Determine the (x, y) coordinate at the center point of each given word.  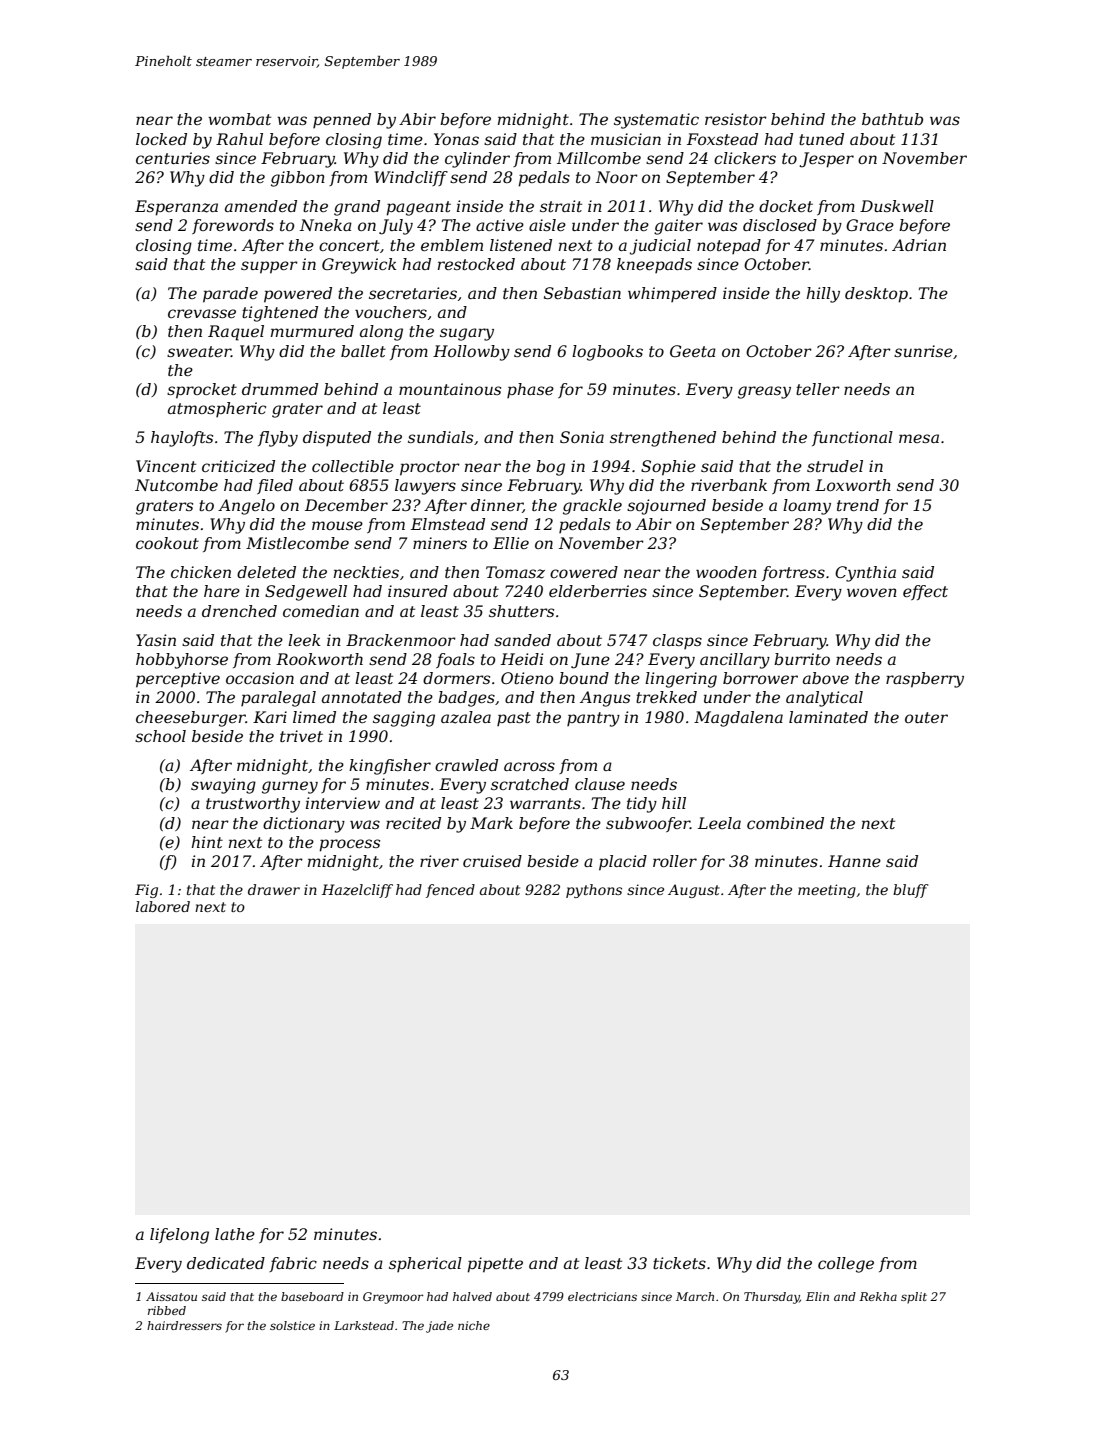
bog (550, 468)
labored (163, 906)
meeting (827, 891)
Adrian (919, 245)
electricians (602, 1296)
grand (357, 208)
